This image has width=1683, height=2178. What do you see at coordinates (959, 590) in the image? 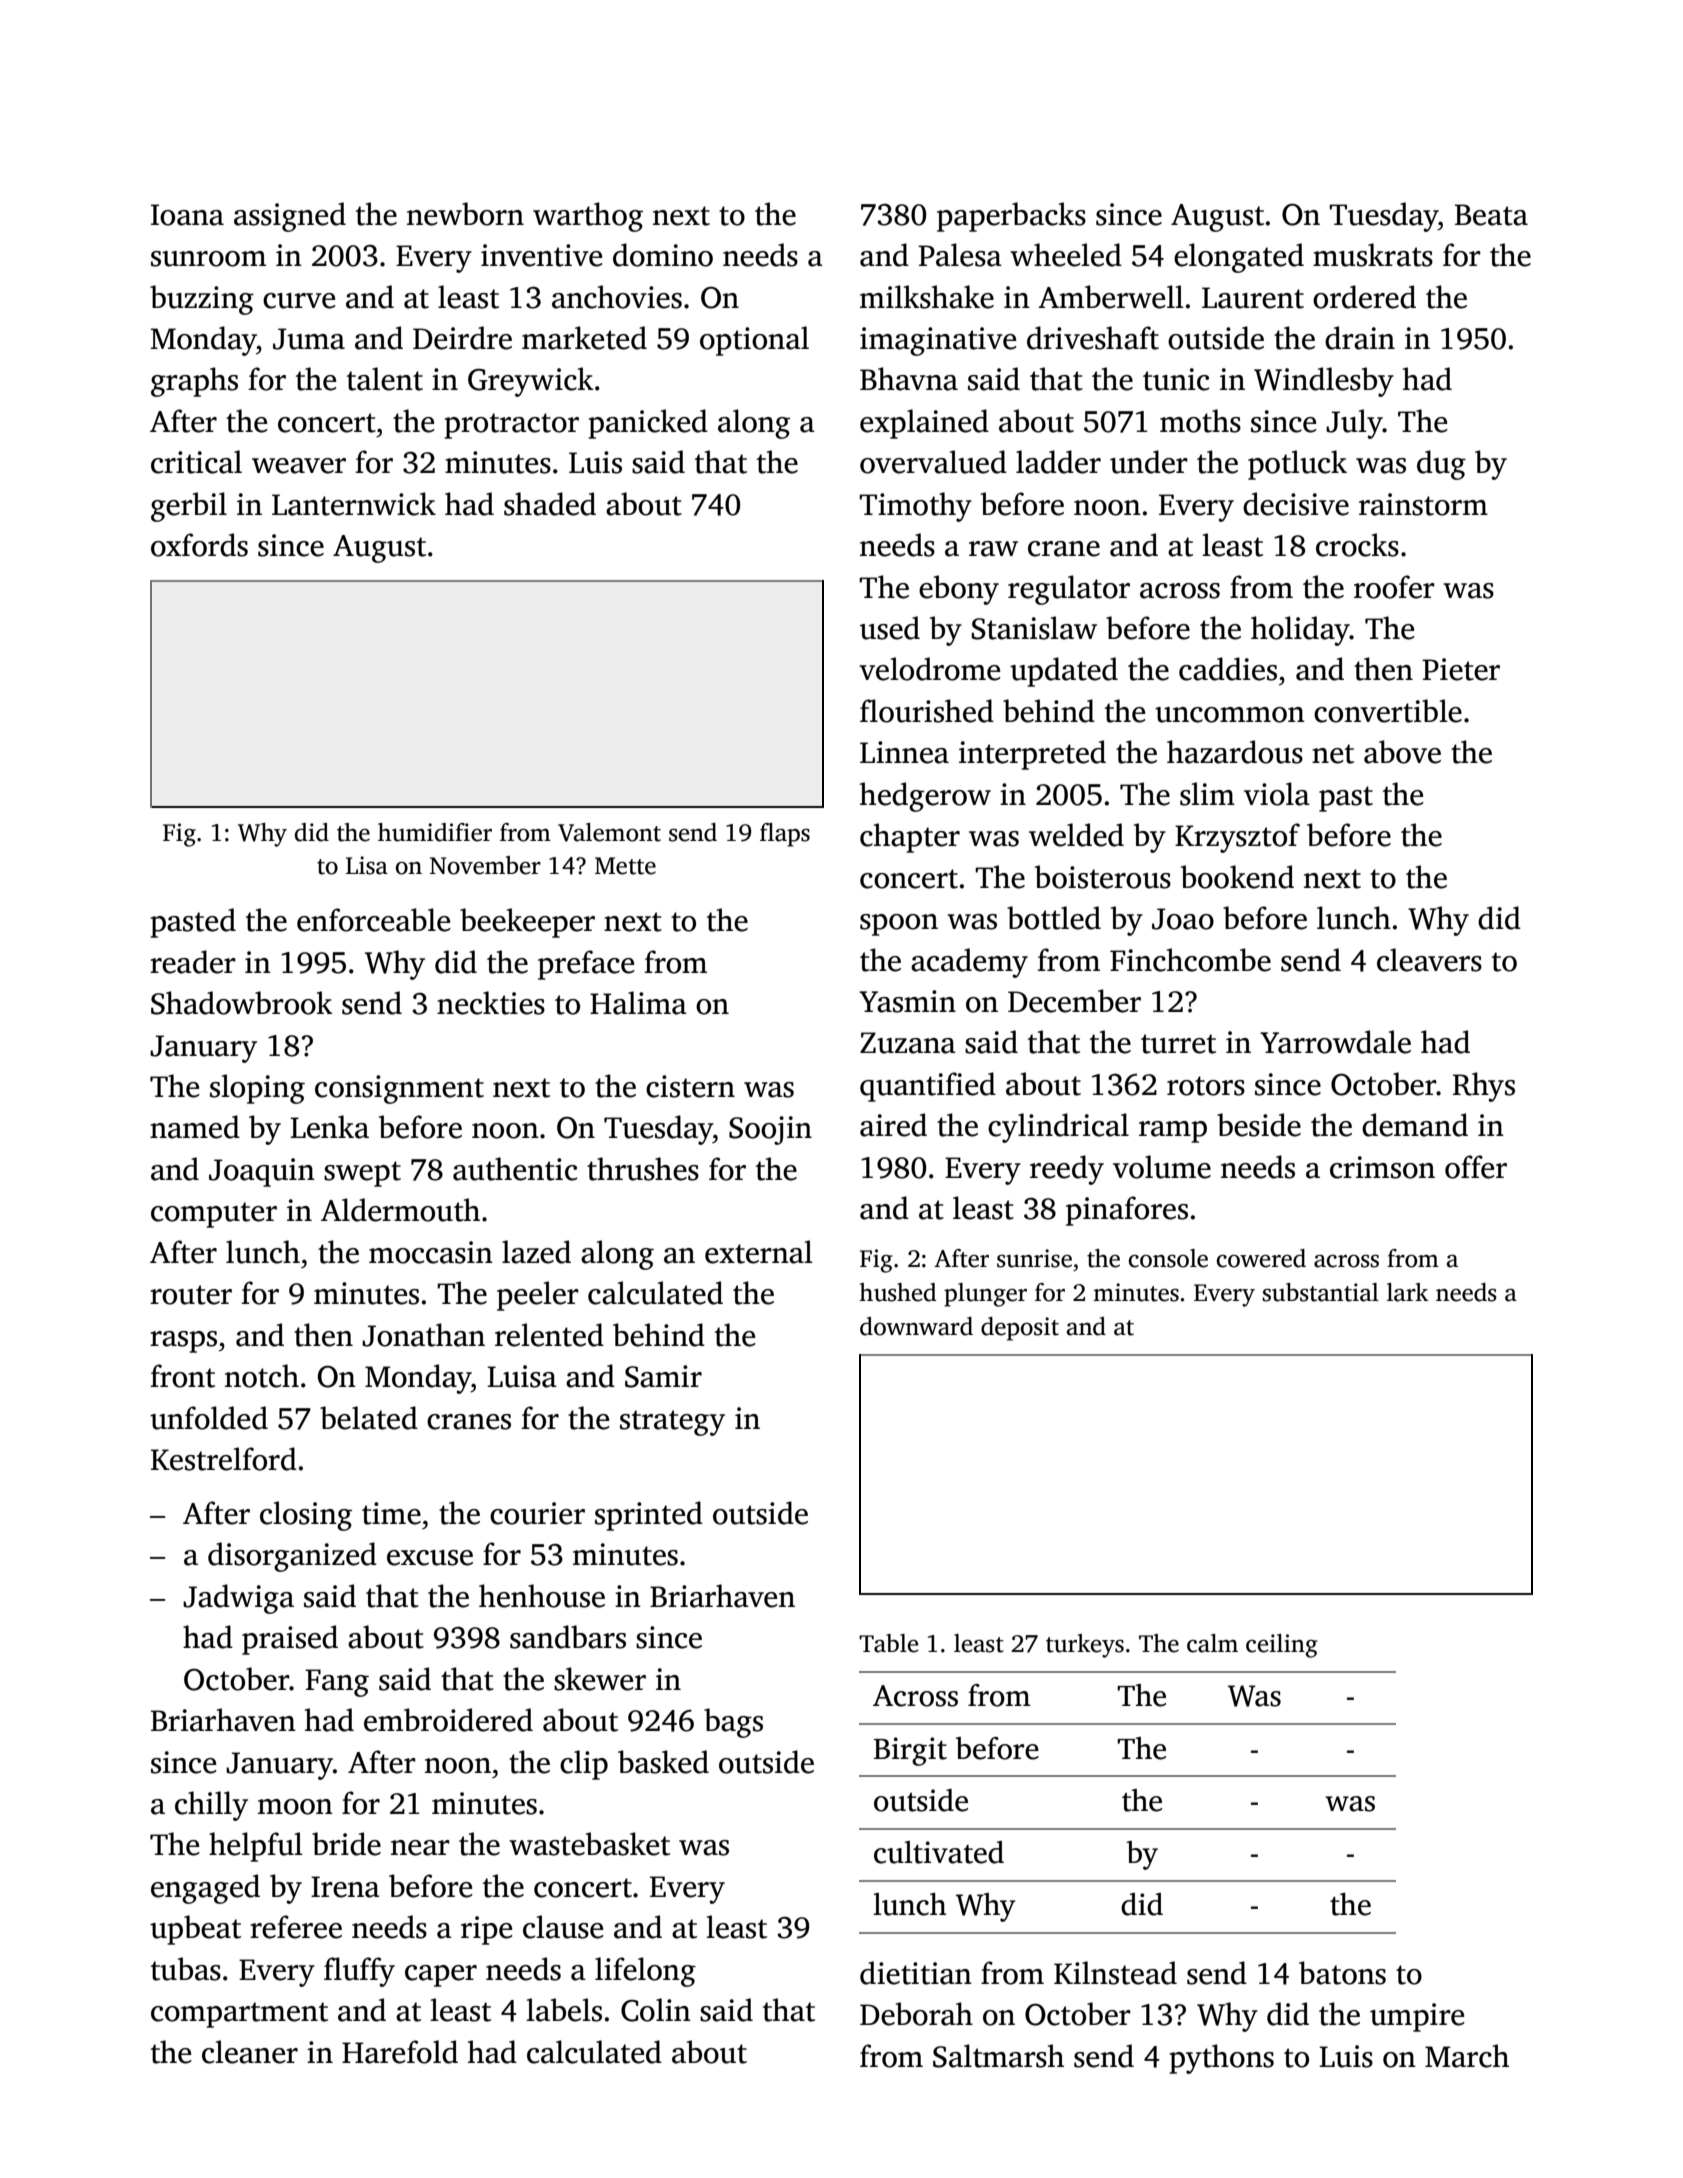
I see `ebony` at bounding box center [959, 590].
